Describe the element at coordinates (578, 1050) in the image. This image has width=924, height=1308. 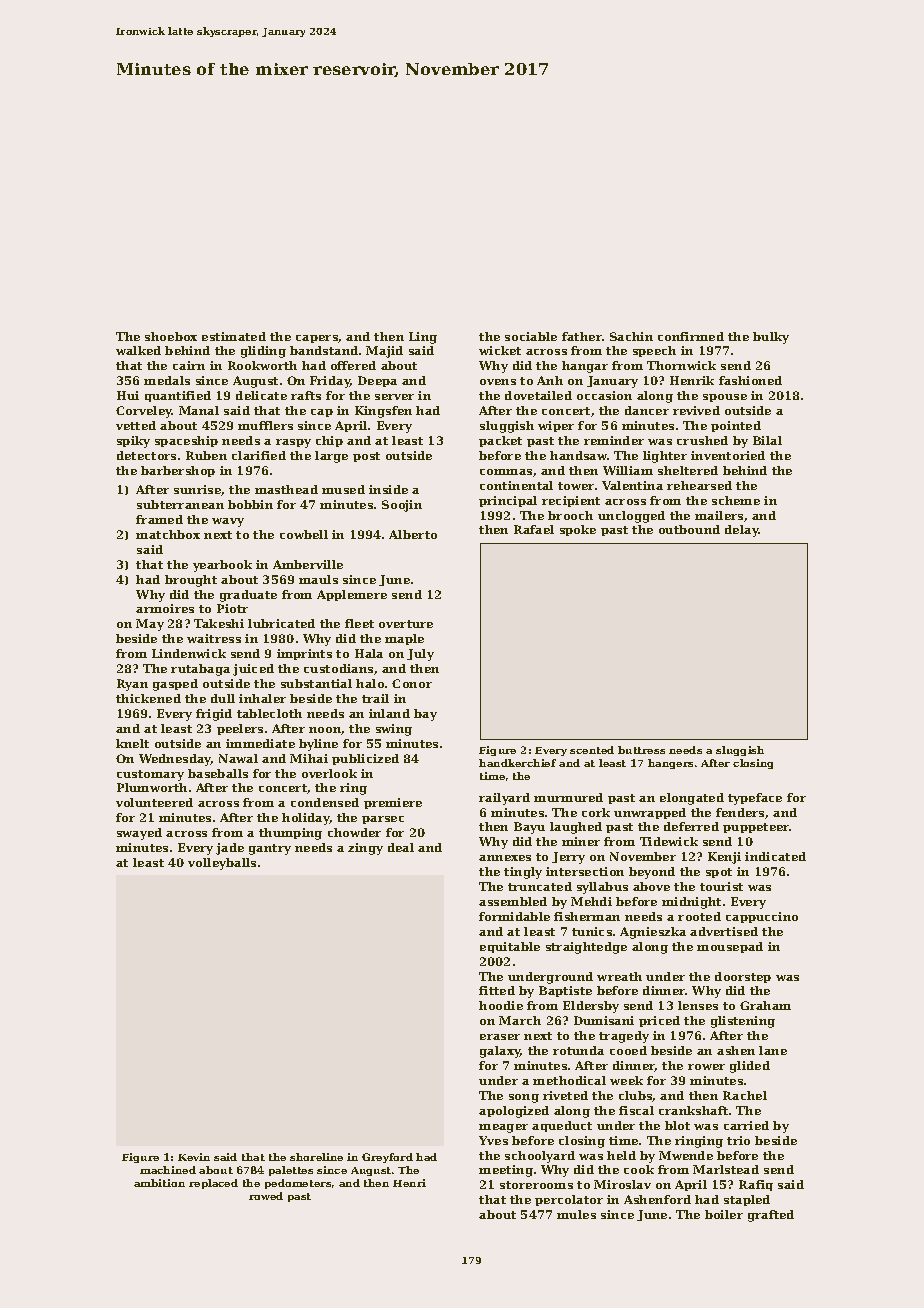
I see `rotunda` at that location.
